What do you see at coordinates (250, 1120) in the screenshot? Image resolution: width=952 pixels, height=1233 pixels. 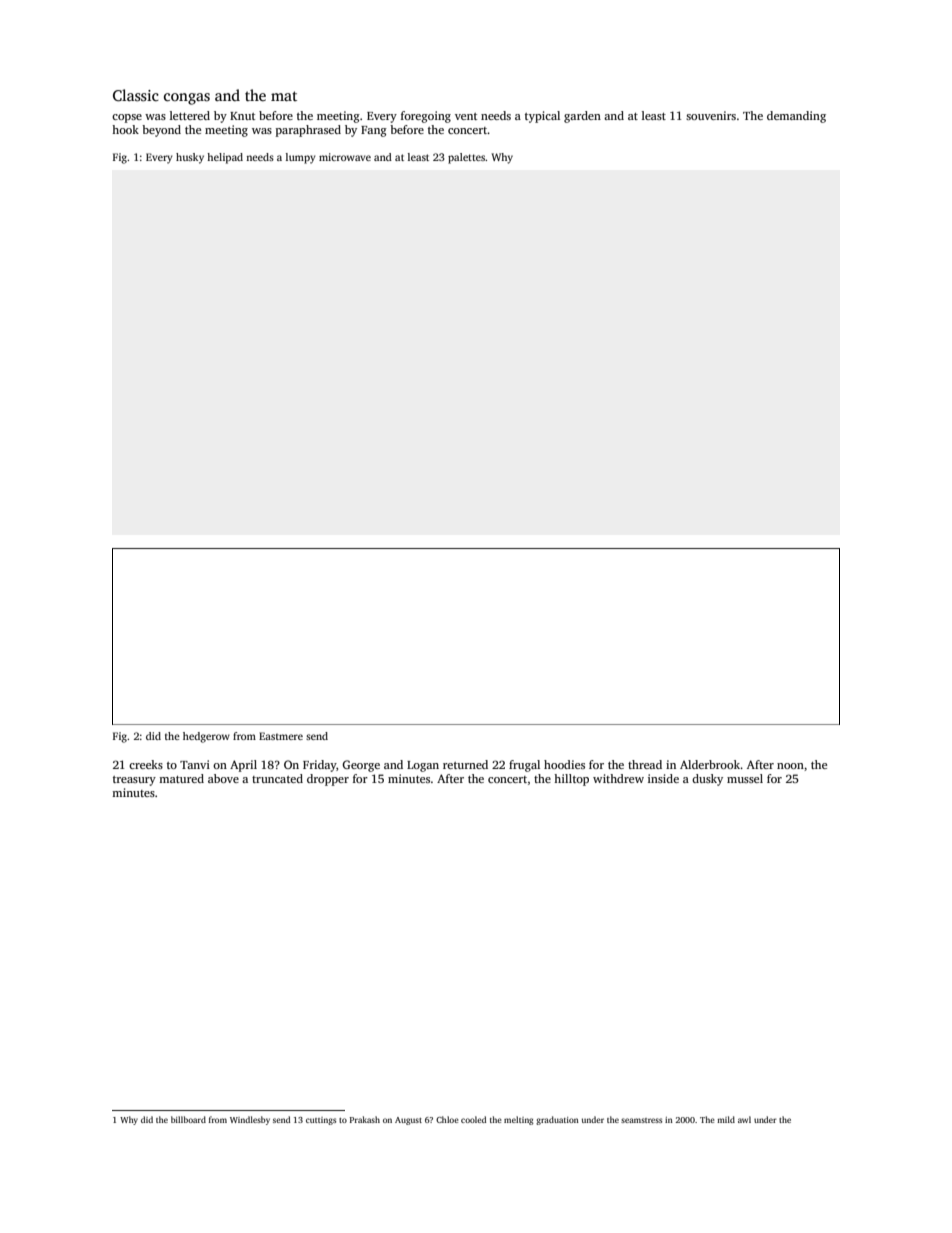 I see `Windlesby` at bounding box center [250, 1120].
